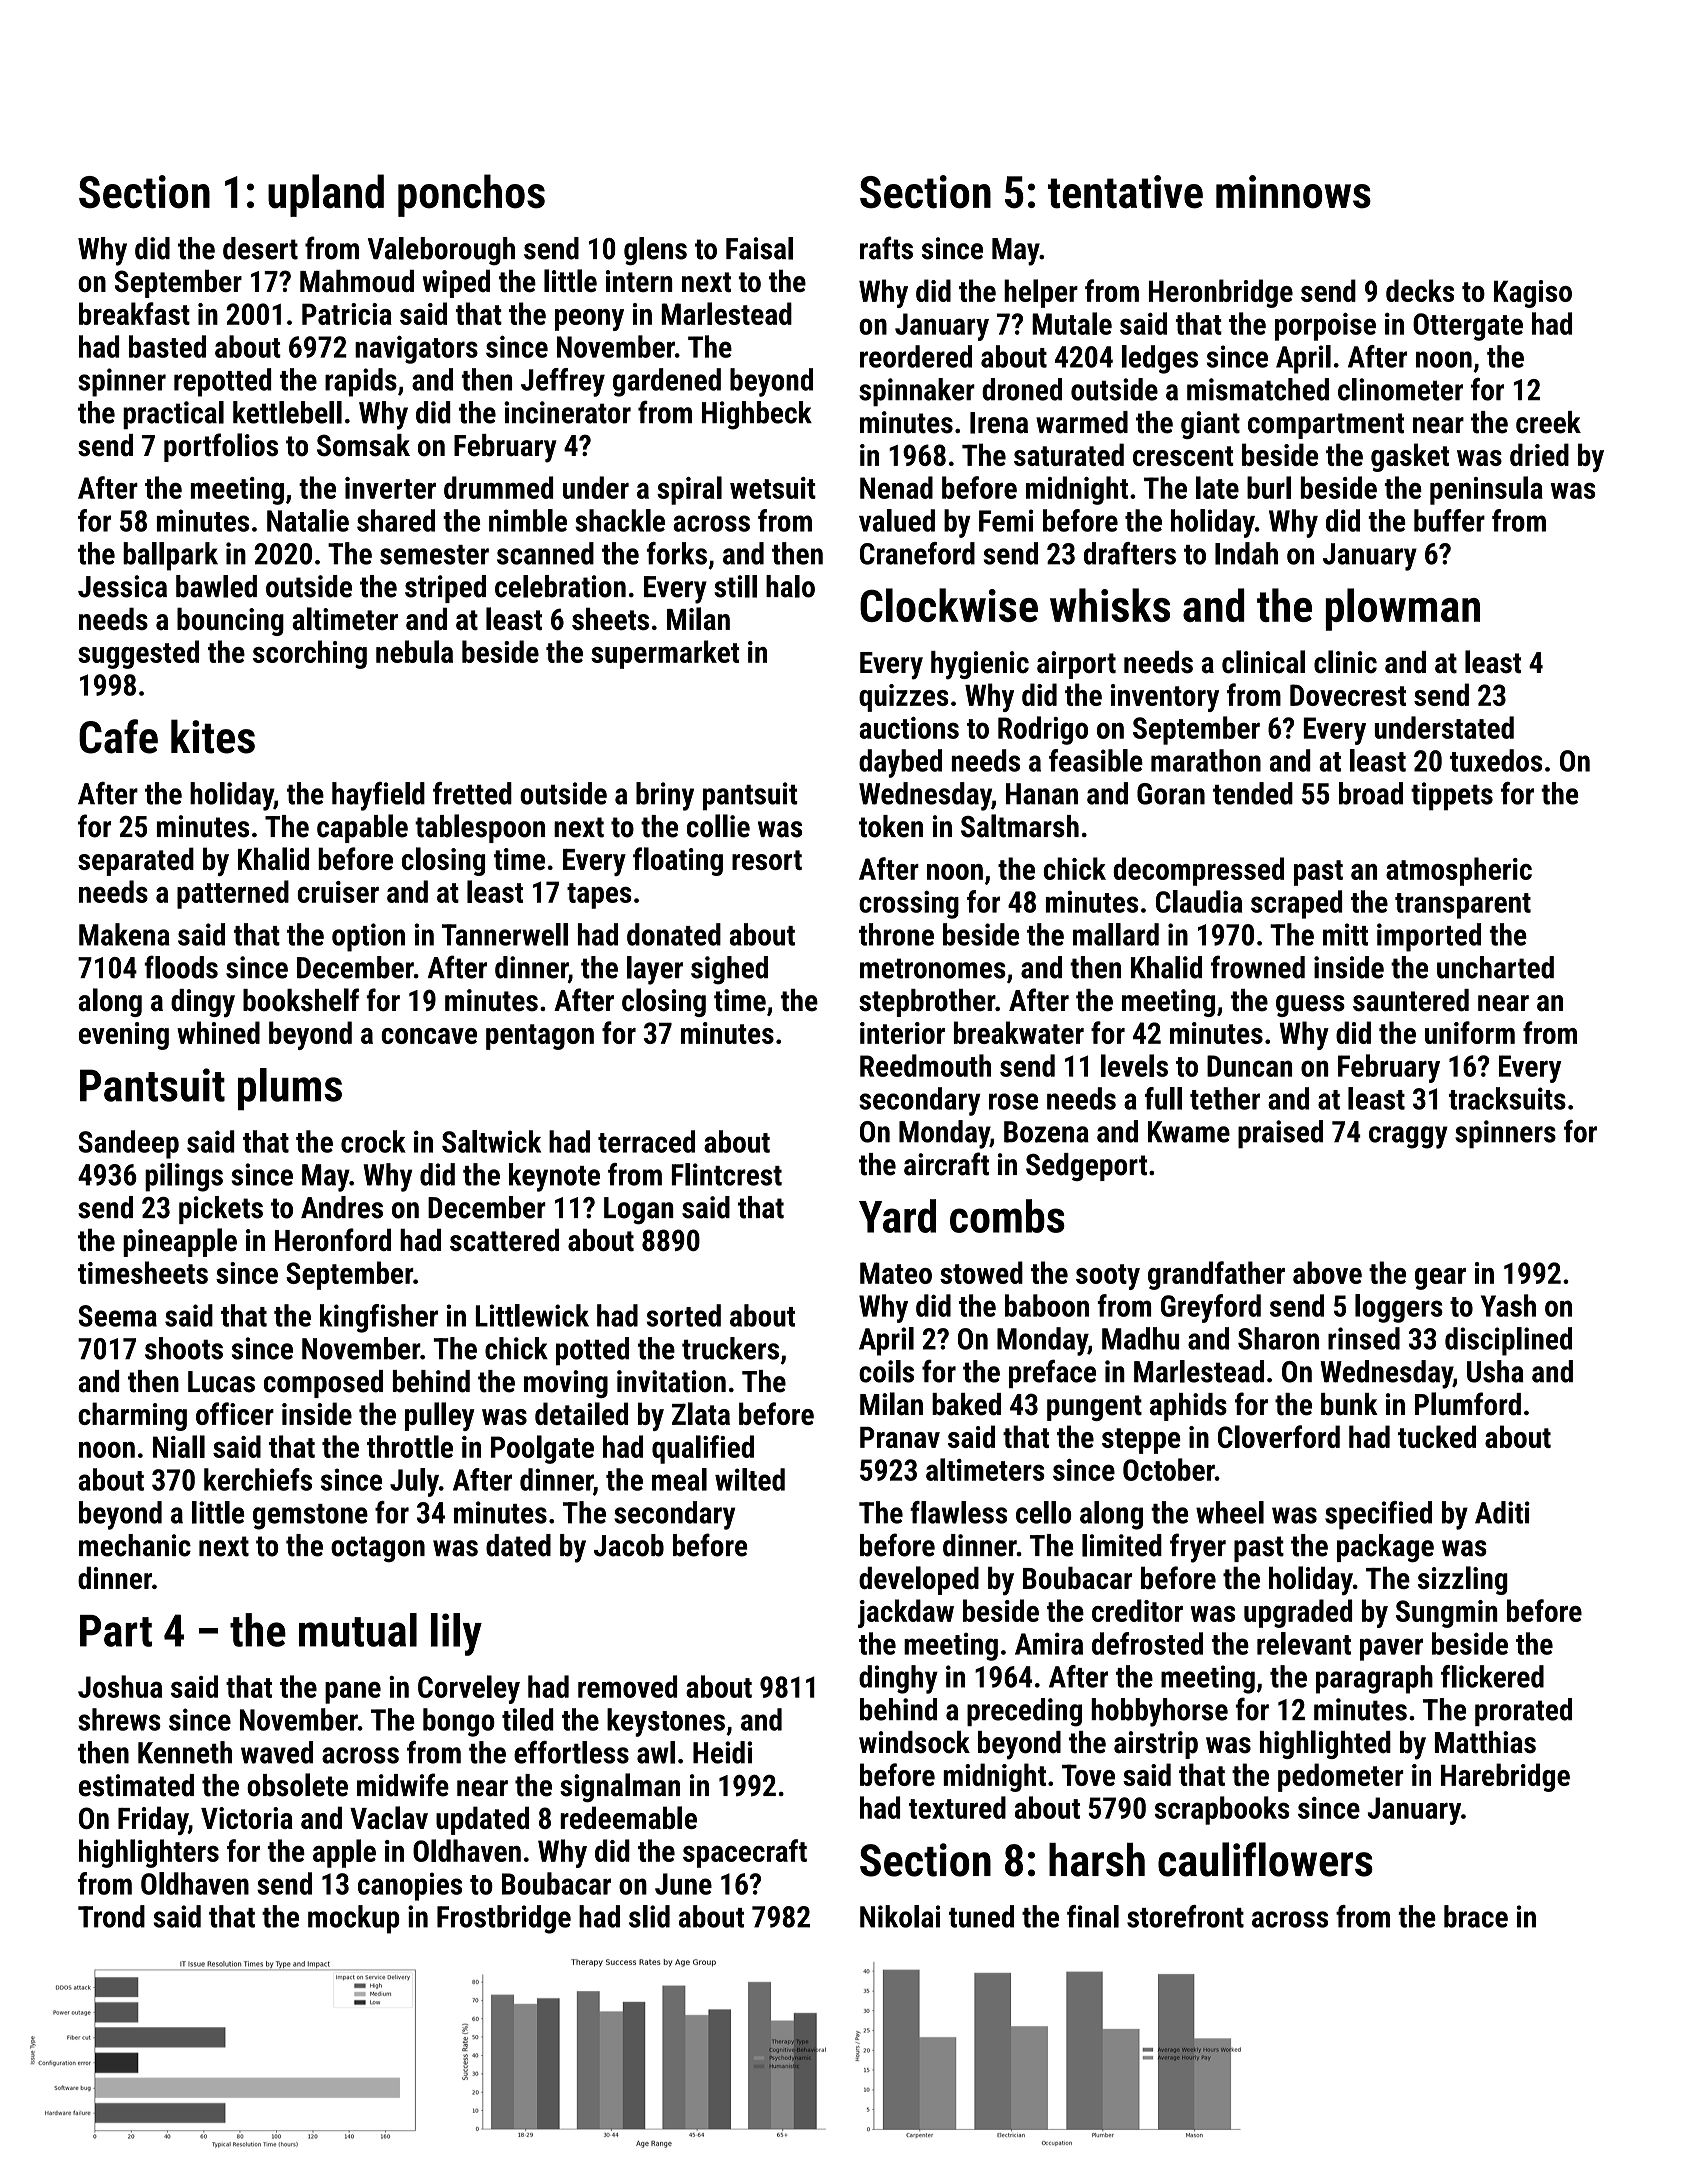 This document has width=1683, height=2178. Describe the element at coordinates (414, 651) in the document. I see `nebula` at that location.
